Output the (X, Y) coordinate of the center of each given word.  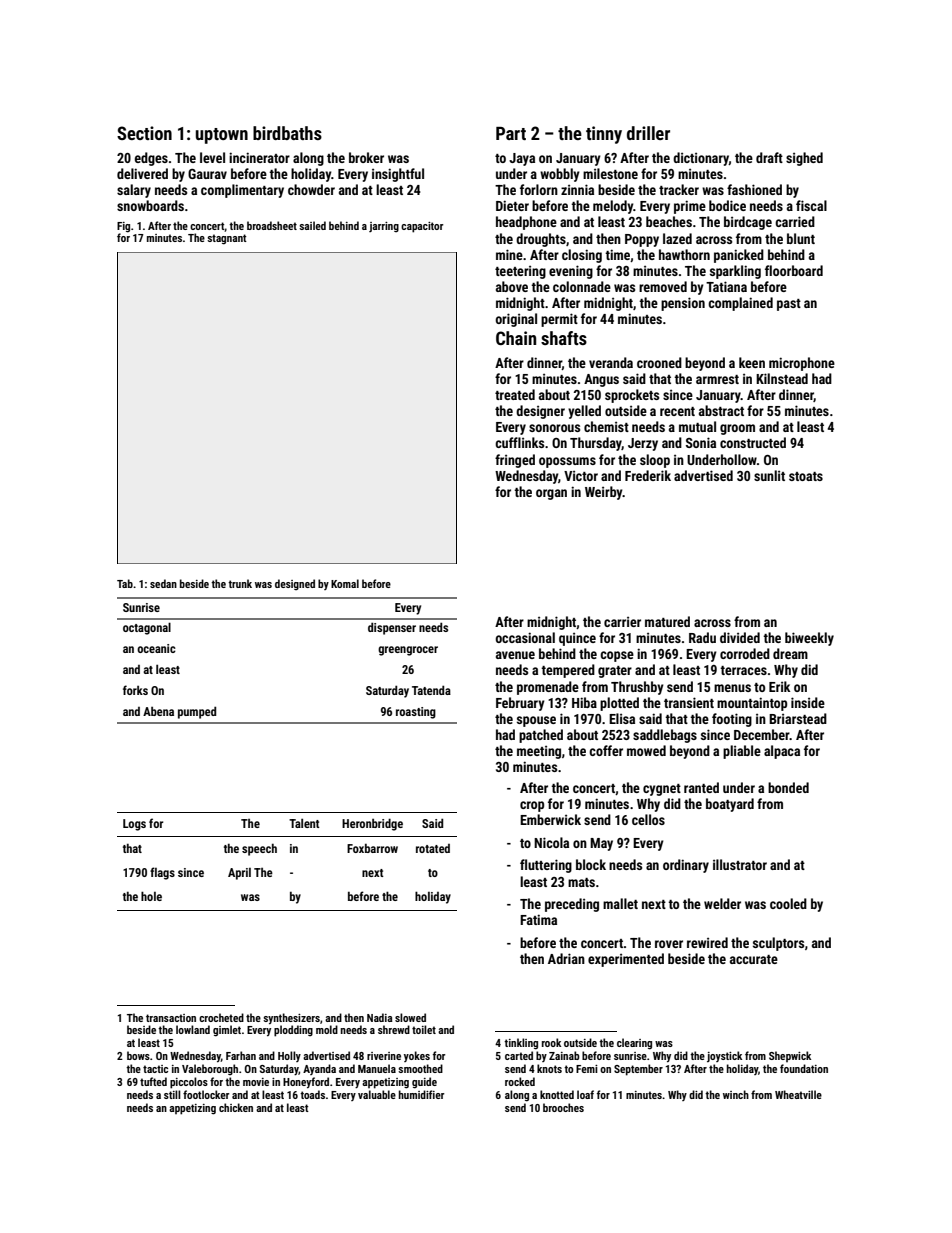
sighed (804, 159)
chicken (236, 1107)
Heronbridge (372, 824)
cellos (648, 819)
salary (134, 191)
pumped (197, 712)
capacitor (422, 227)
